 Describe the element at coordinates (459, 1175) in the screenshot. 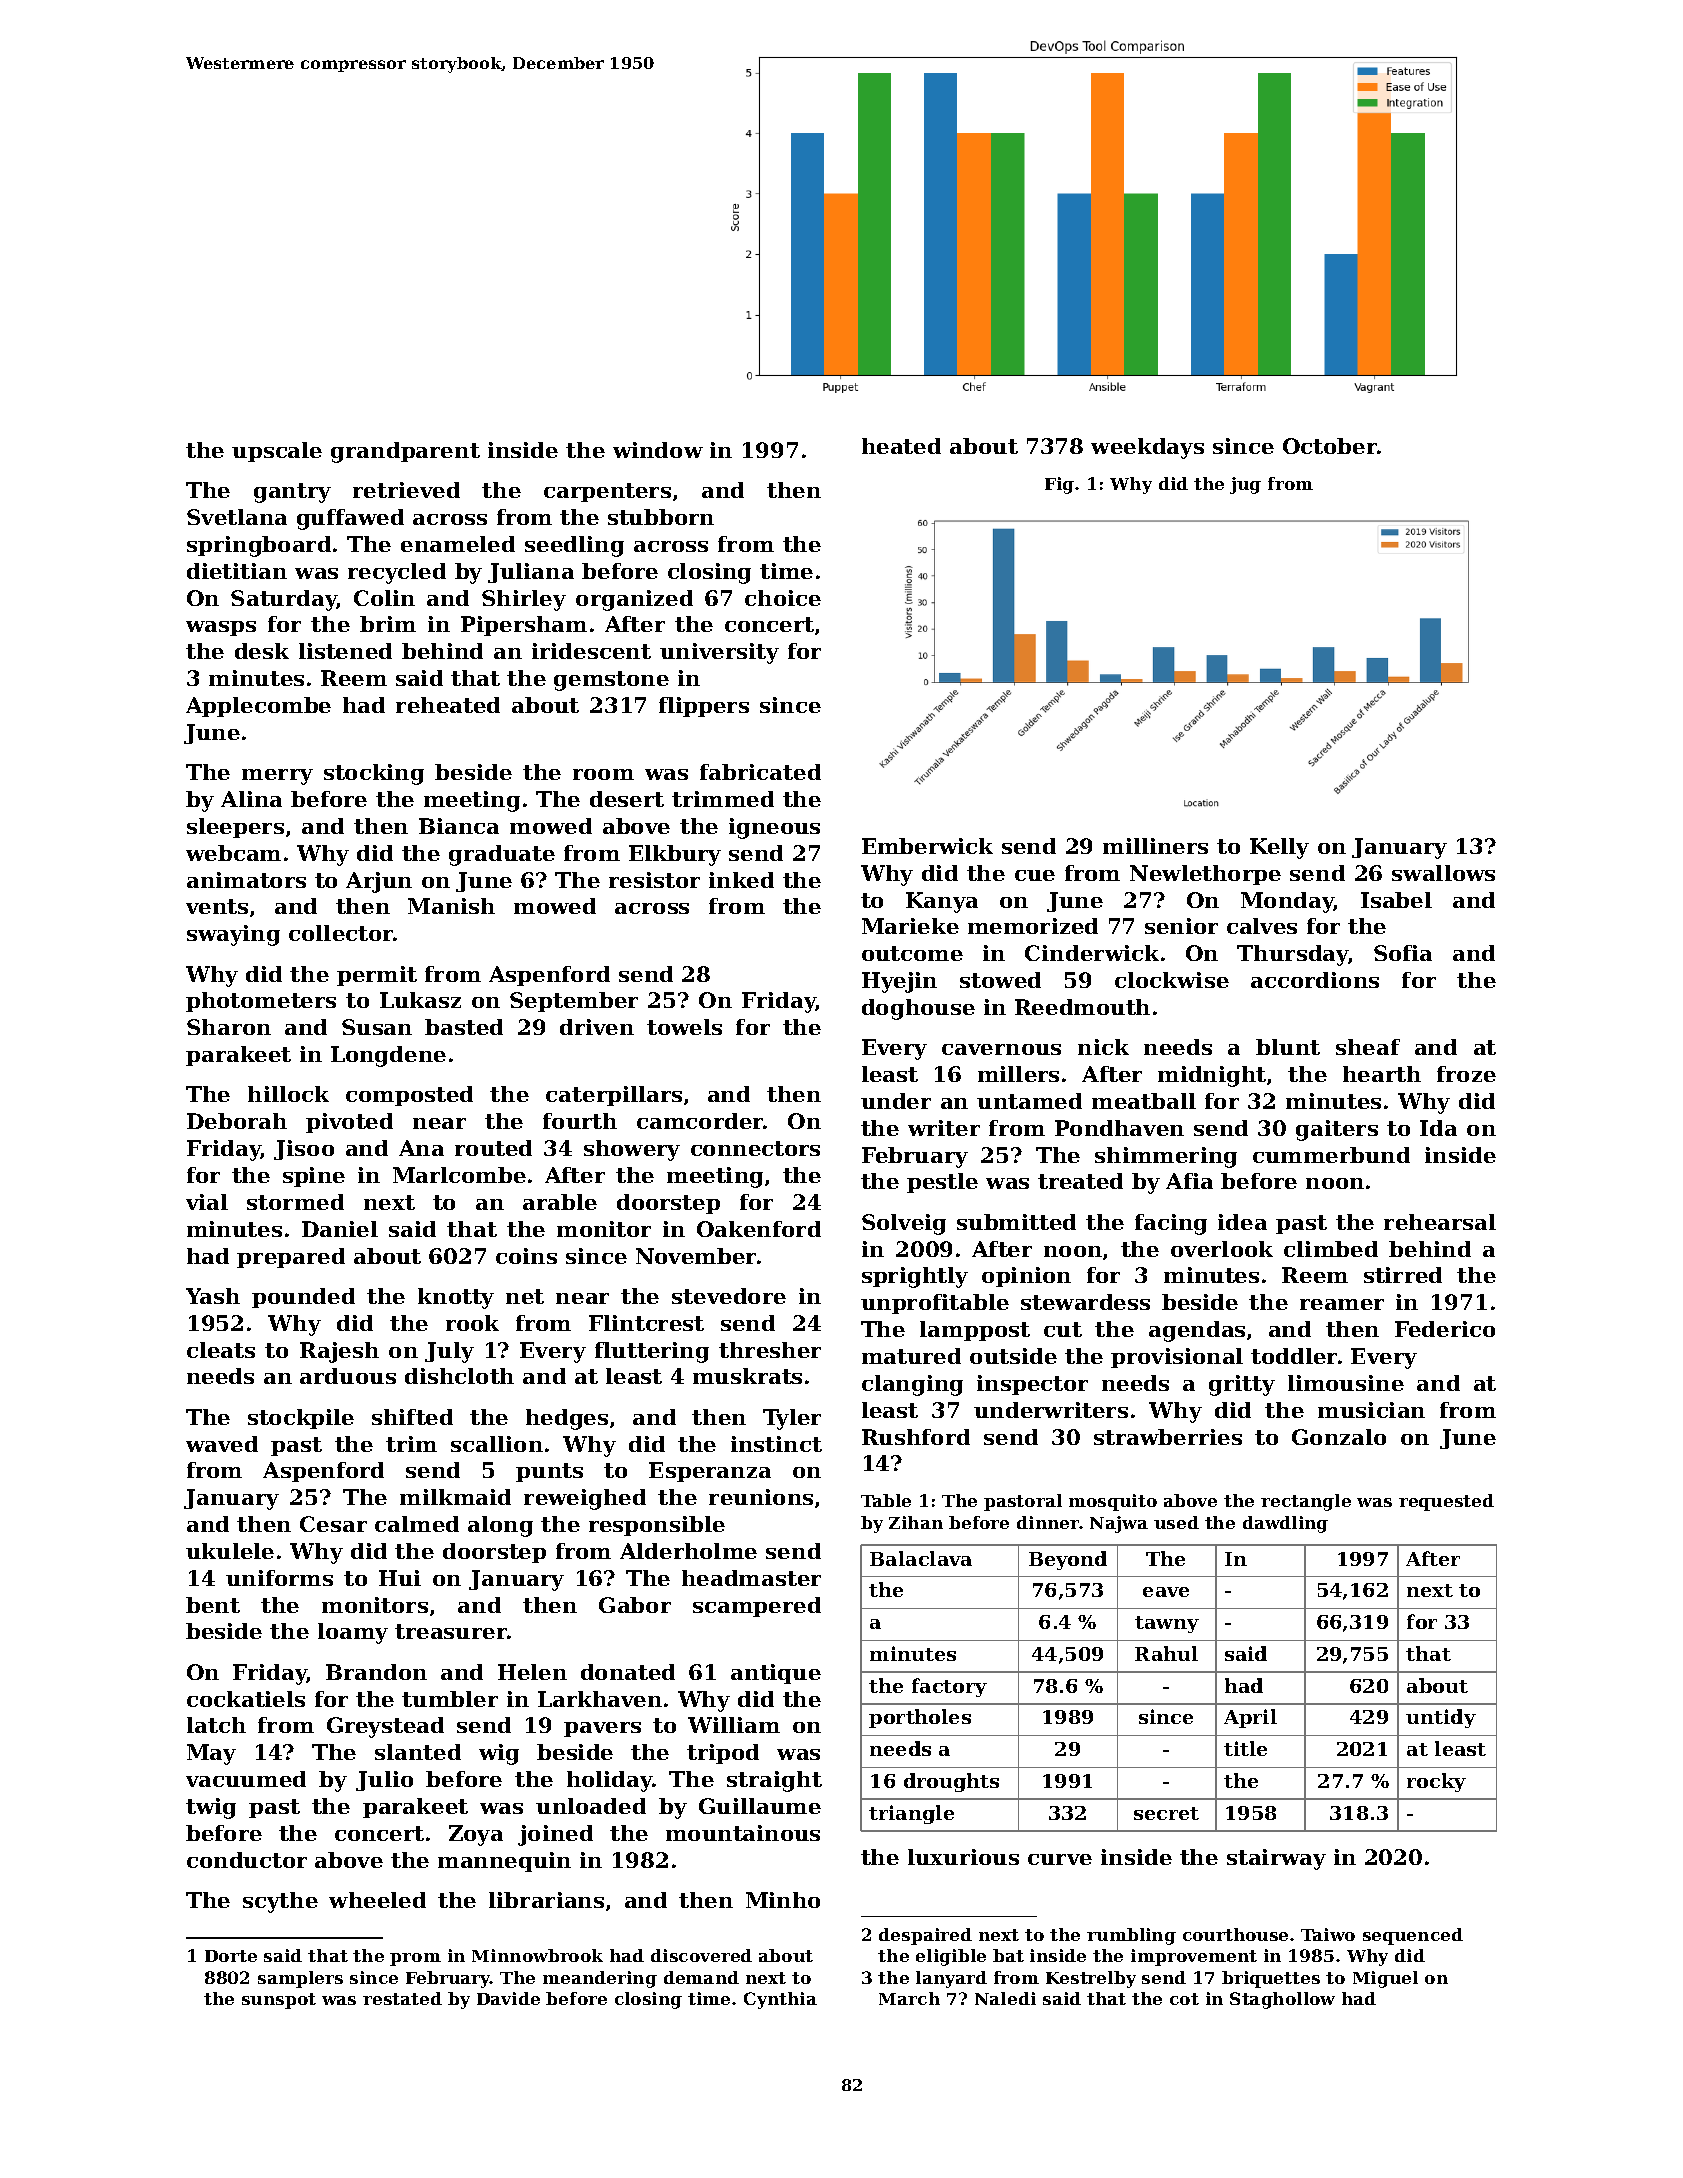

I see `Marlcombe` at that location.
